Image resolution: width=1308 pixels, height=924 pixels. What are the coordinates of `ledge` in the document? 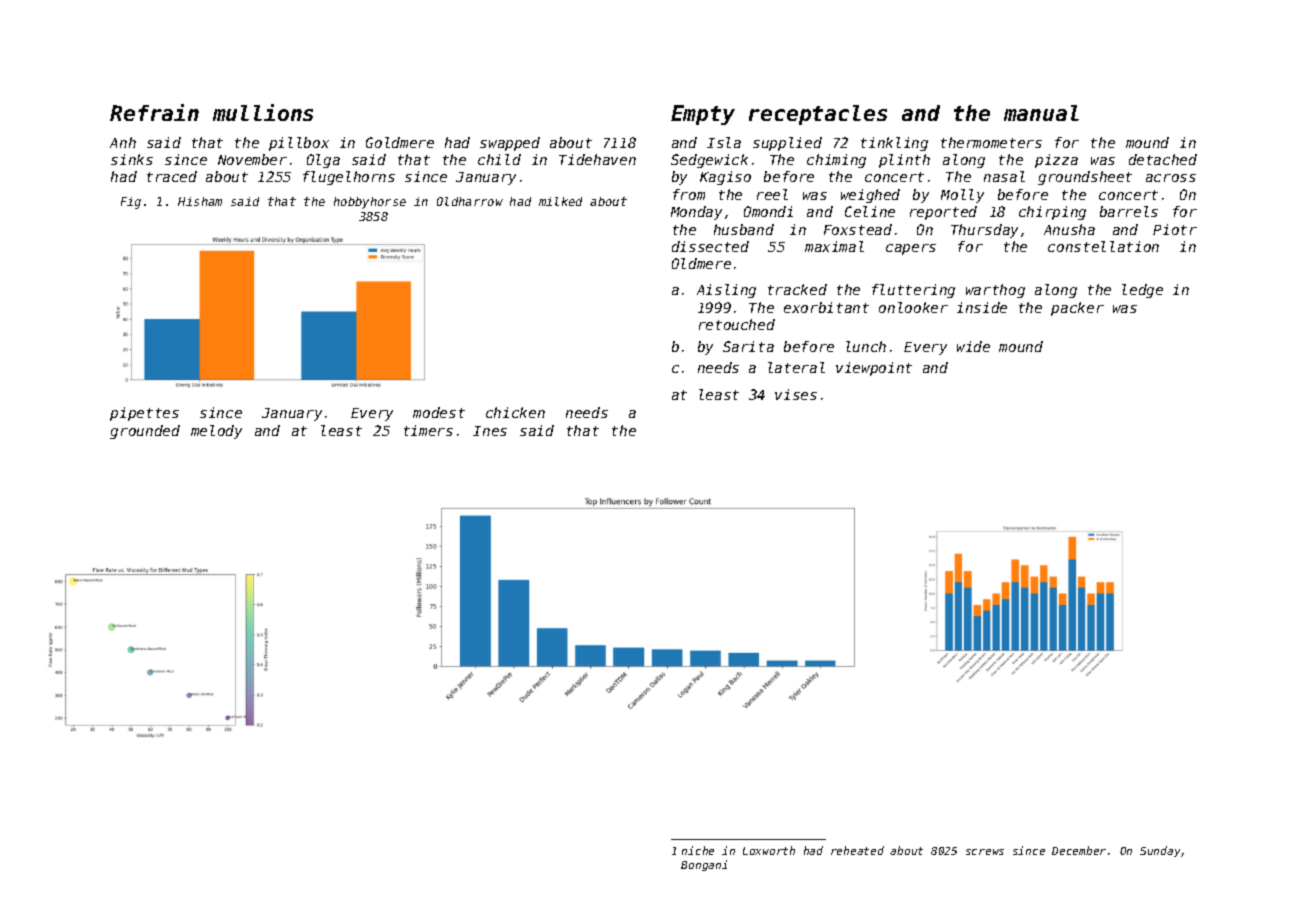 It's located at (1142, 291).
